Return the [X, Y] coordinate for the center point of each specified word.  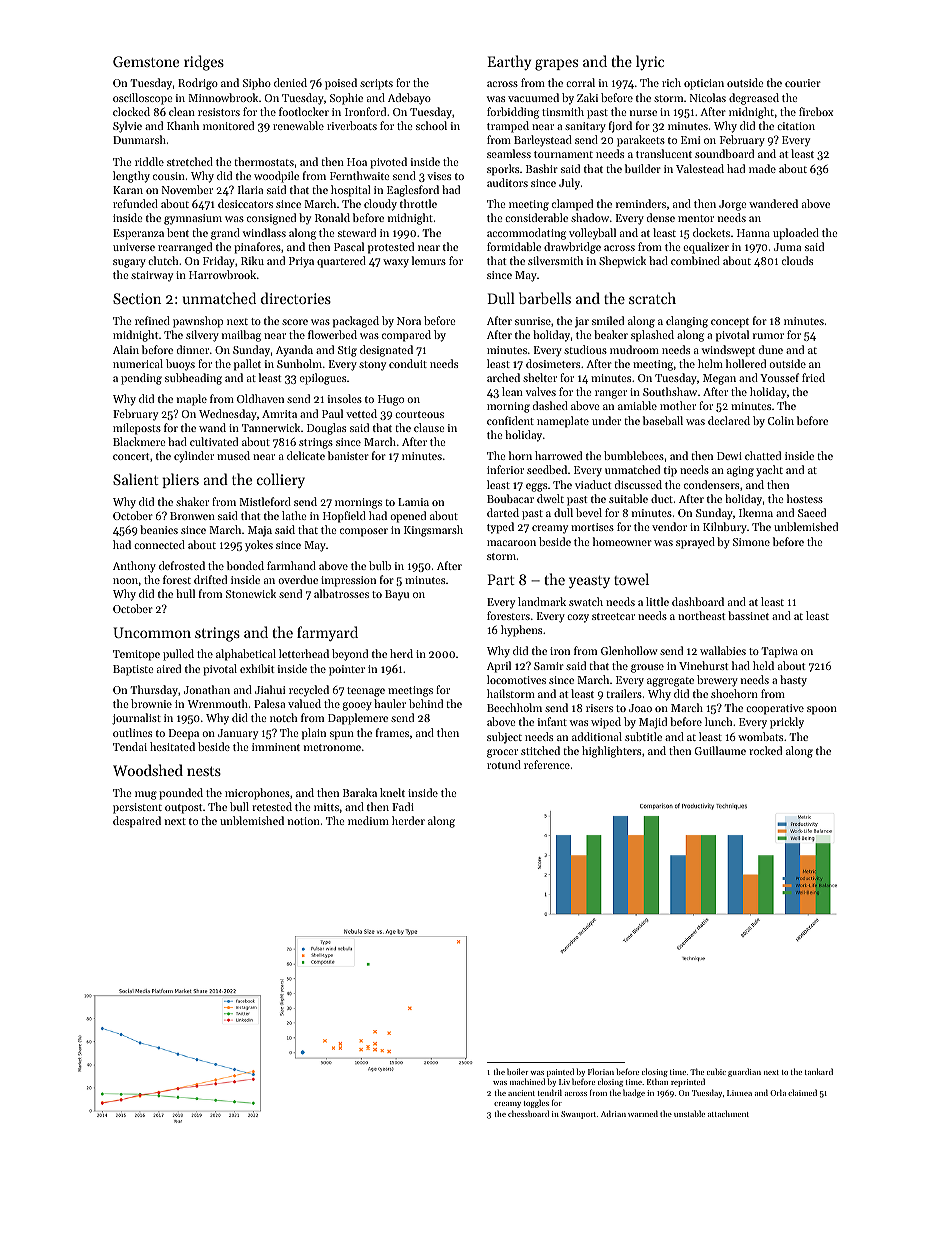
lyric [650, 62]
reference [547, 764]
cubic [716, 1071]
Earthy [509, 62]
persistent [137, 808]
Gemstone [146, 61]
